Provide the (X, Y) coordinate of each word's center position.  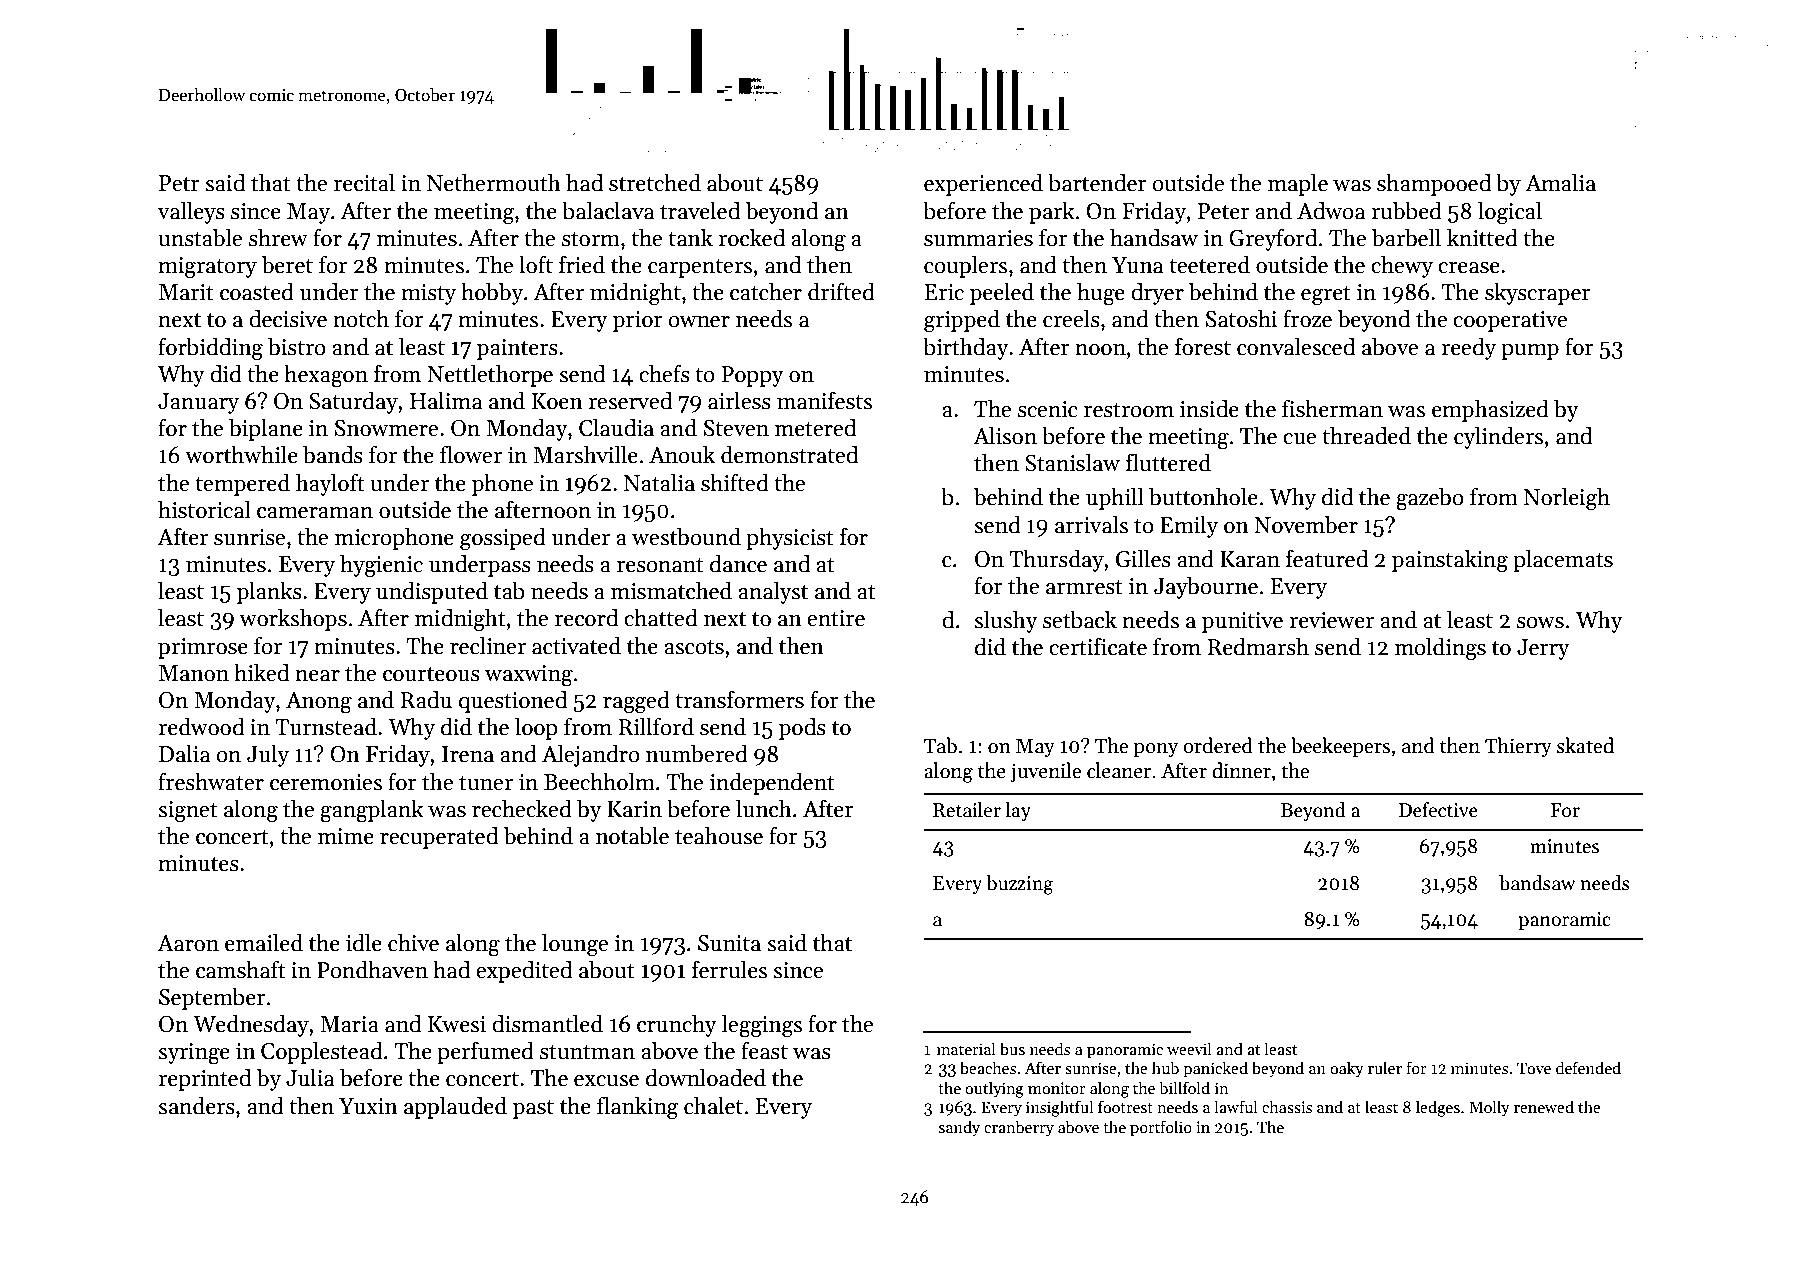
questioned (513, 702)
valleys (191, 213)
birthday (966, 349)
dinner (1241, 770)
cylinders (1498, 438)
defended (1588, 1067)
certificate (1098, 647)
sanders (196, 1106)
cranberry (1019, 1128)
